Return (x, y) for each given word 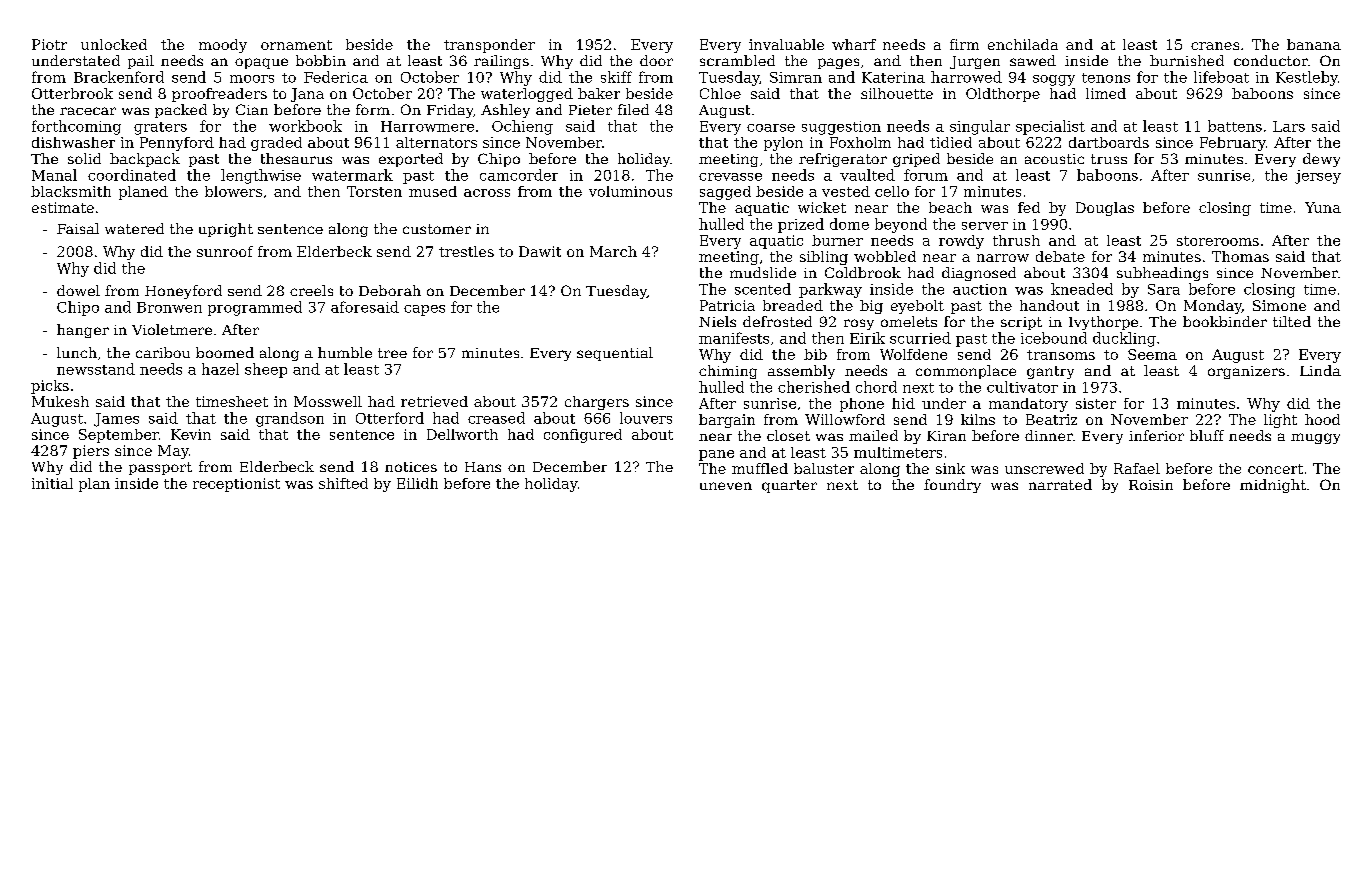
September (119, 436)
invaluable (786, 44)
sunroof (225, 251)
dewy (1321, 160)
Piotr (49, 44)
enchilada (1023, 44)
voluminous (630, 191)
